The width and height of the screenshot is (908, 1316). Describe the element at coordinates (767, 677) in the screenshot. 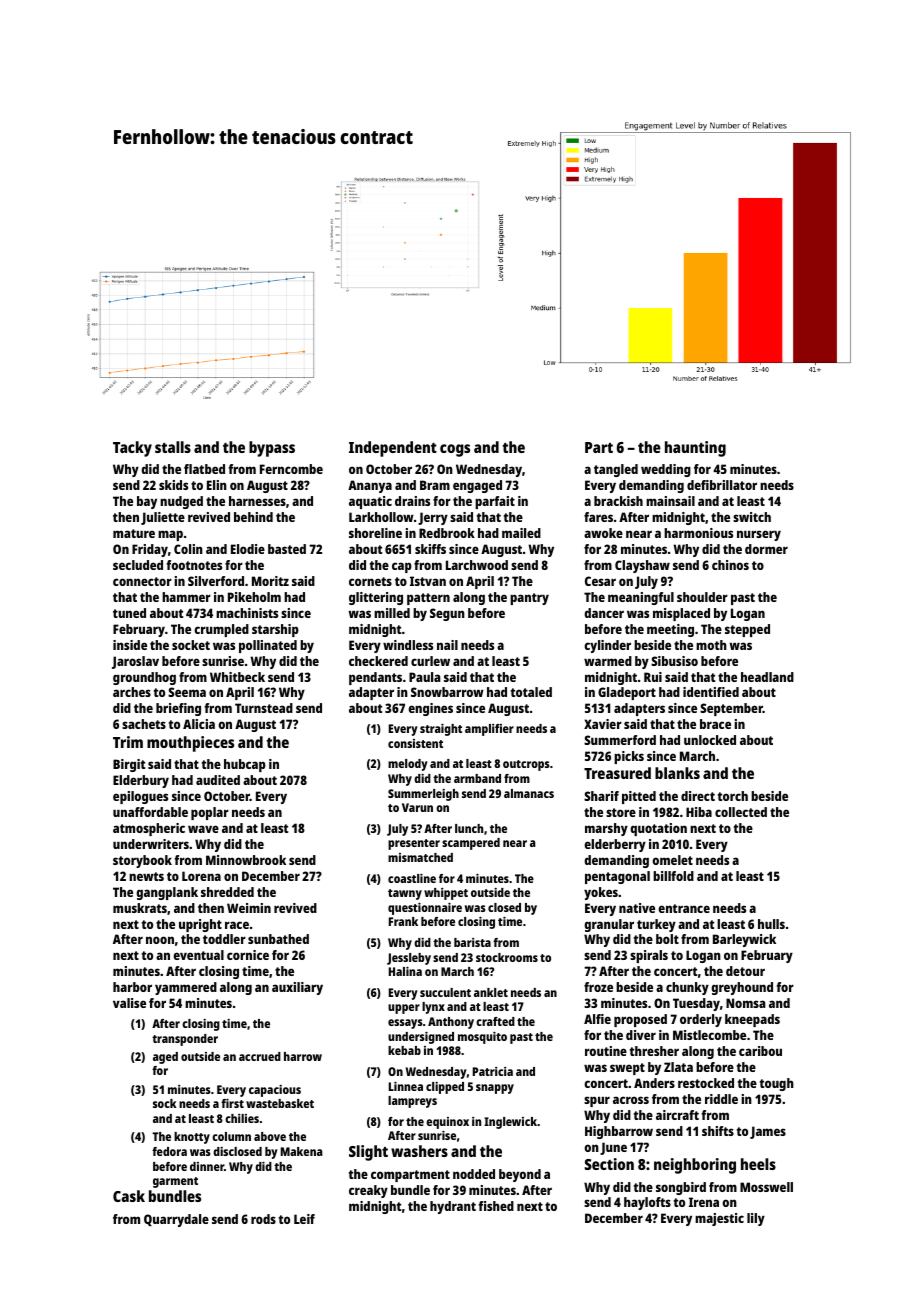

I see `headland` at that location.
